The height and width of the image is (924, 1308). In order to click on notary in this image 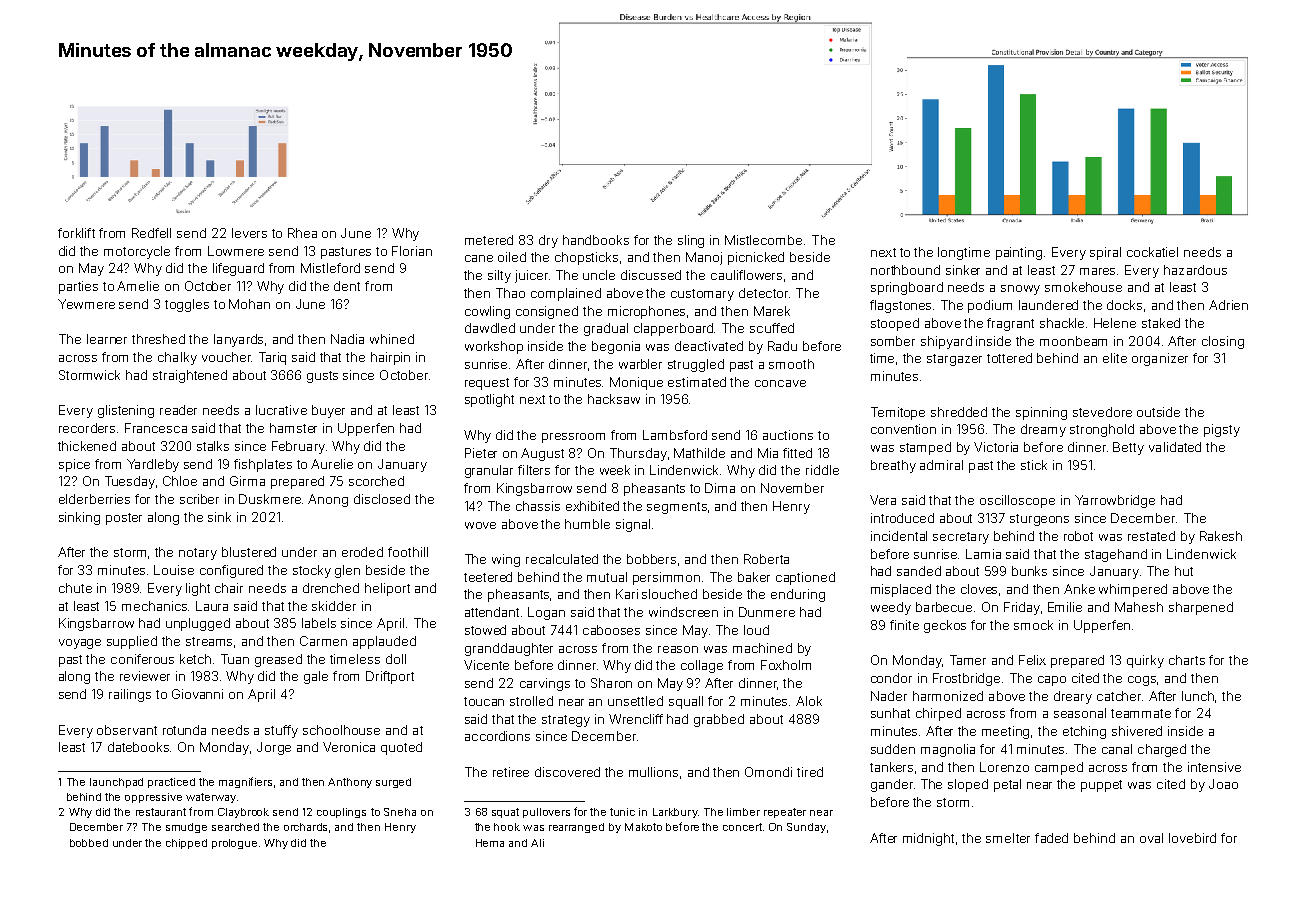, I will do `click(198, 554)`.
